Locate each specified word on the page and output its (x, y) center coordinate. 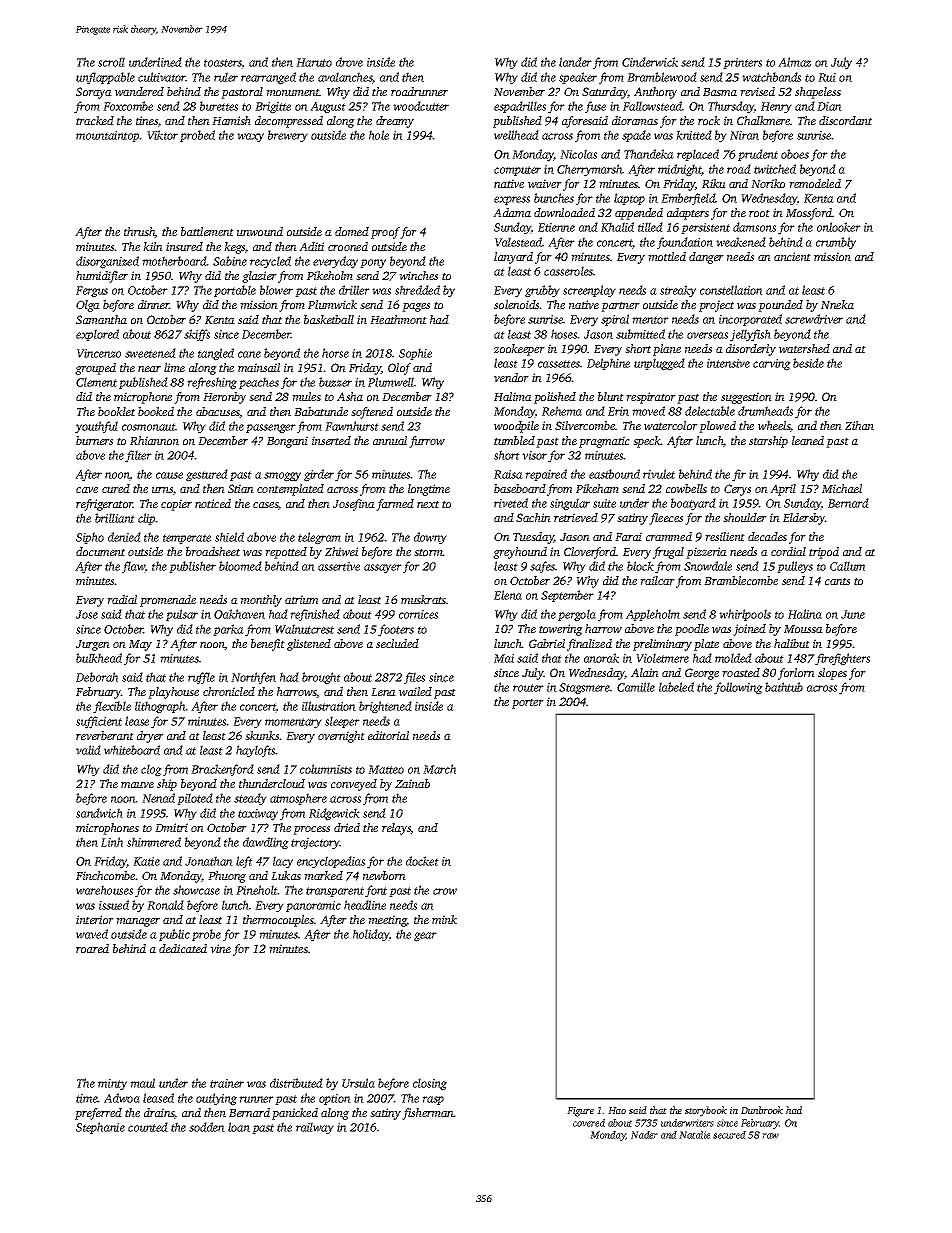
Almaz (794, 62)
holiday (371, 935)
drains (159, 1113)
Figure (580, 1112)
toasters (223, 64)
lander (575, 62)
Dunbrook (762, 1110)
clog (151, 770)
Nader (644, 1135)
